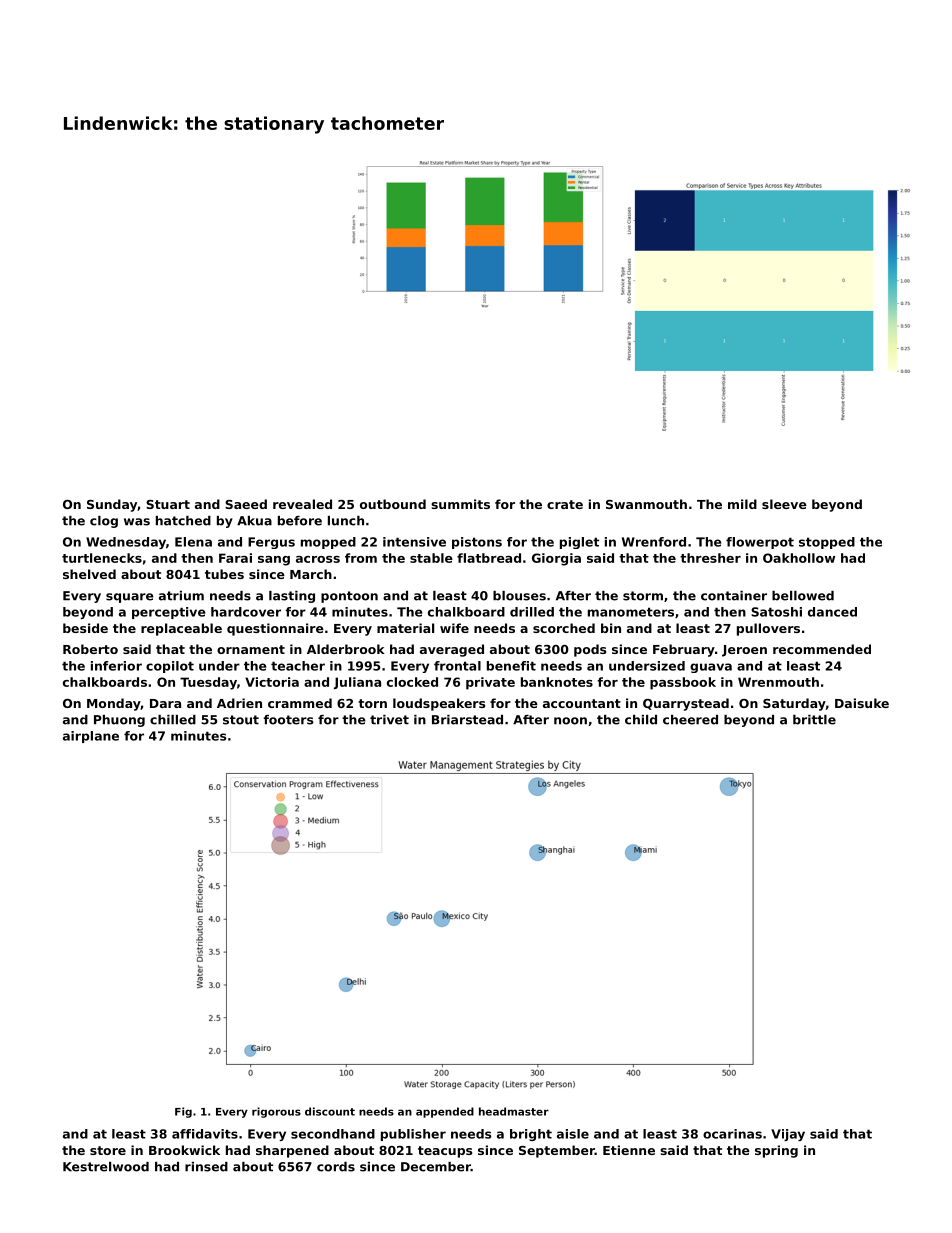 This screenshot has width=952, height=1233. I want to click on Stuart, so click(168, 504).
